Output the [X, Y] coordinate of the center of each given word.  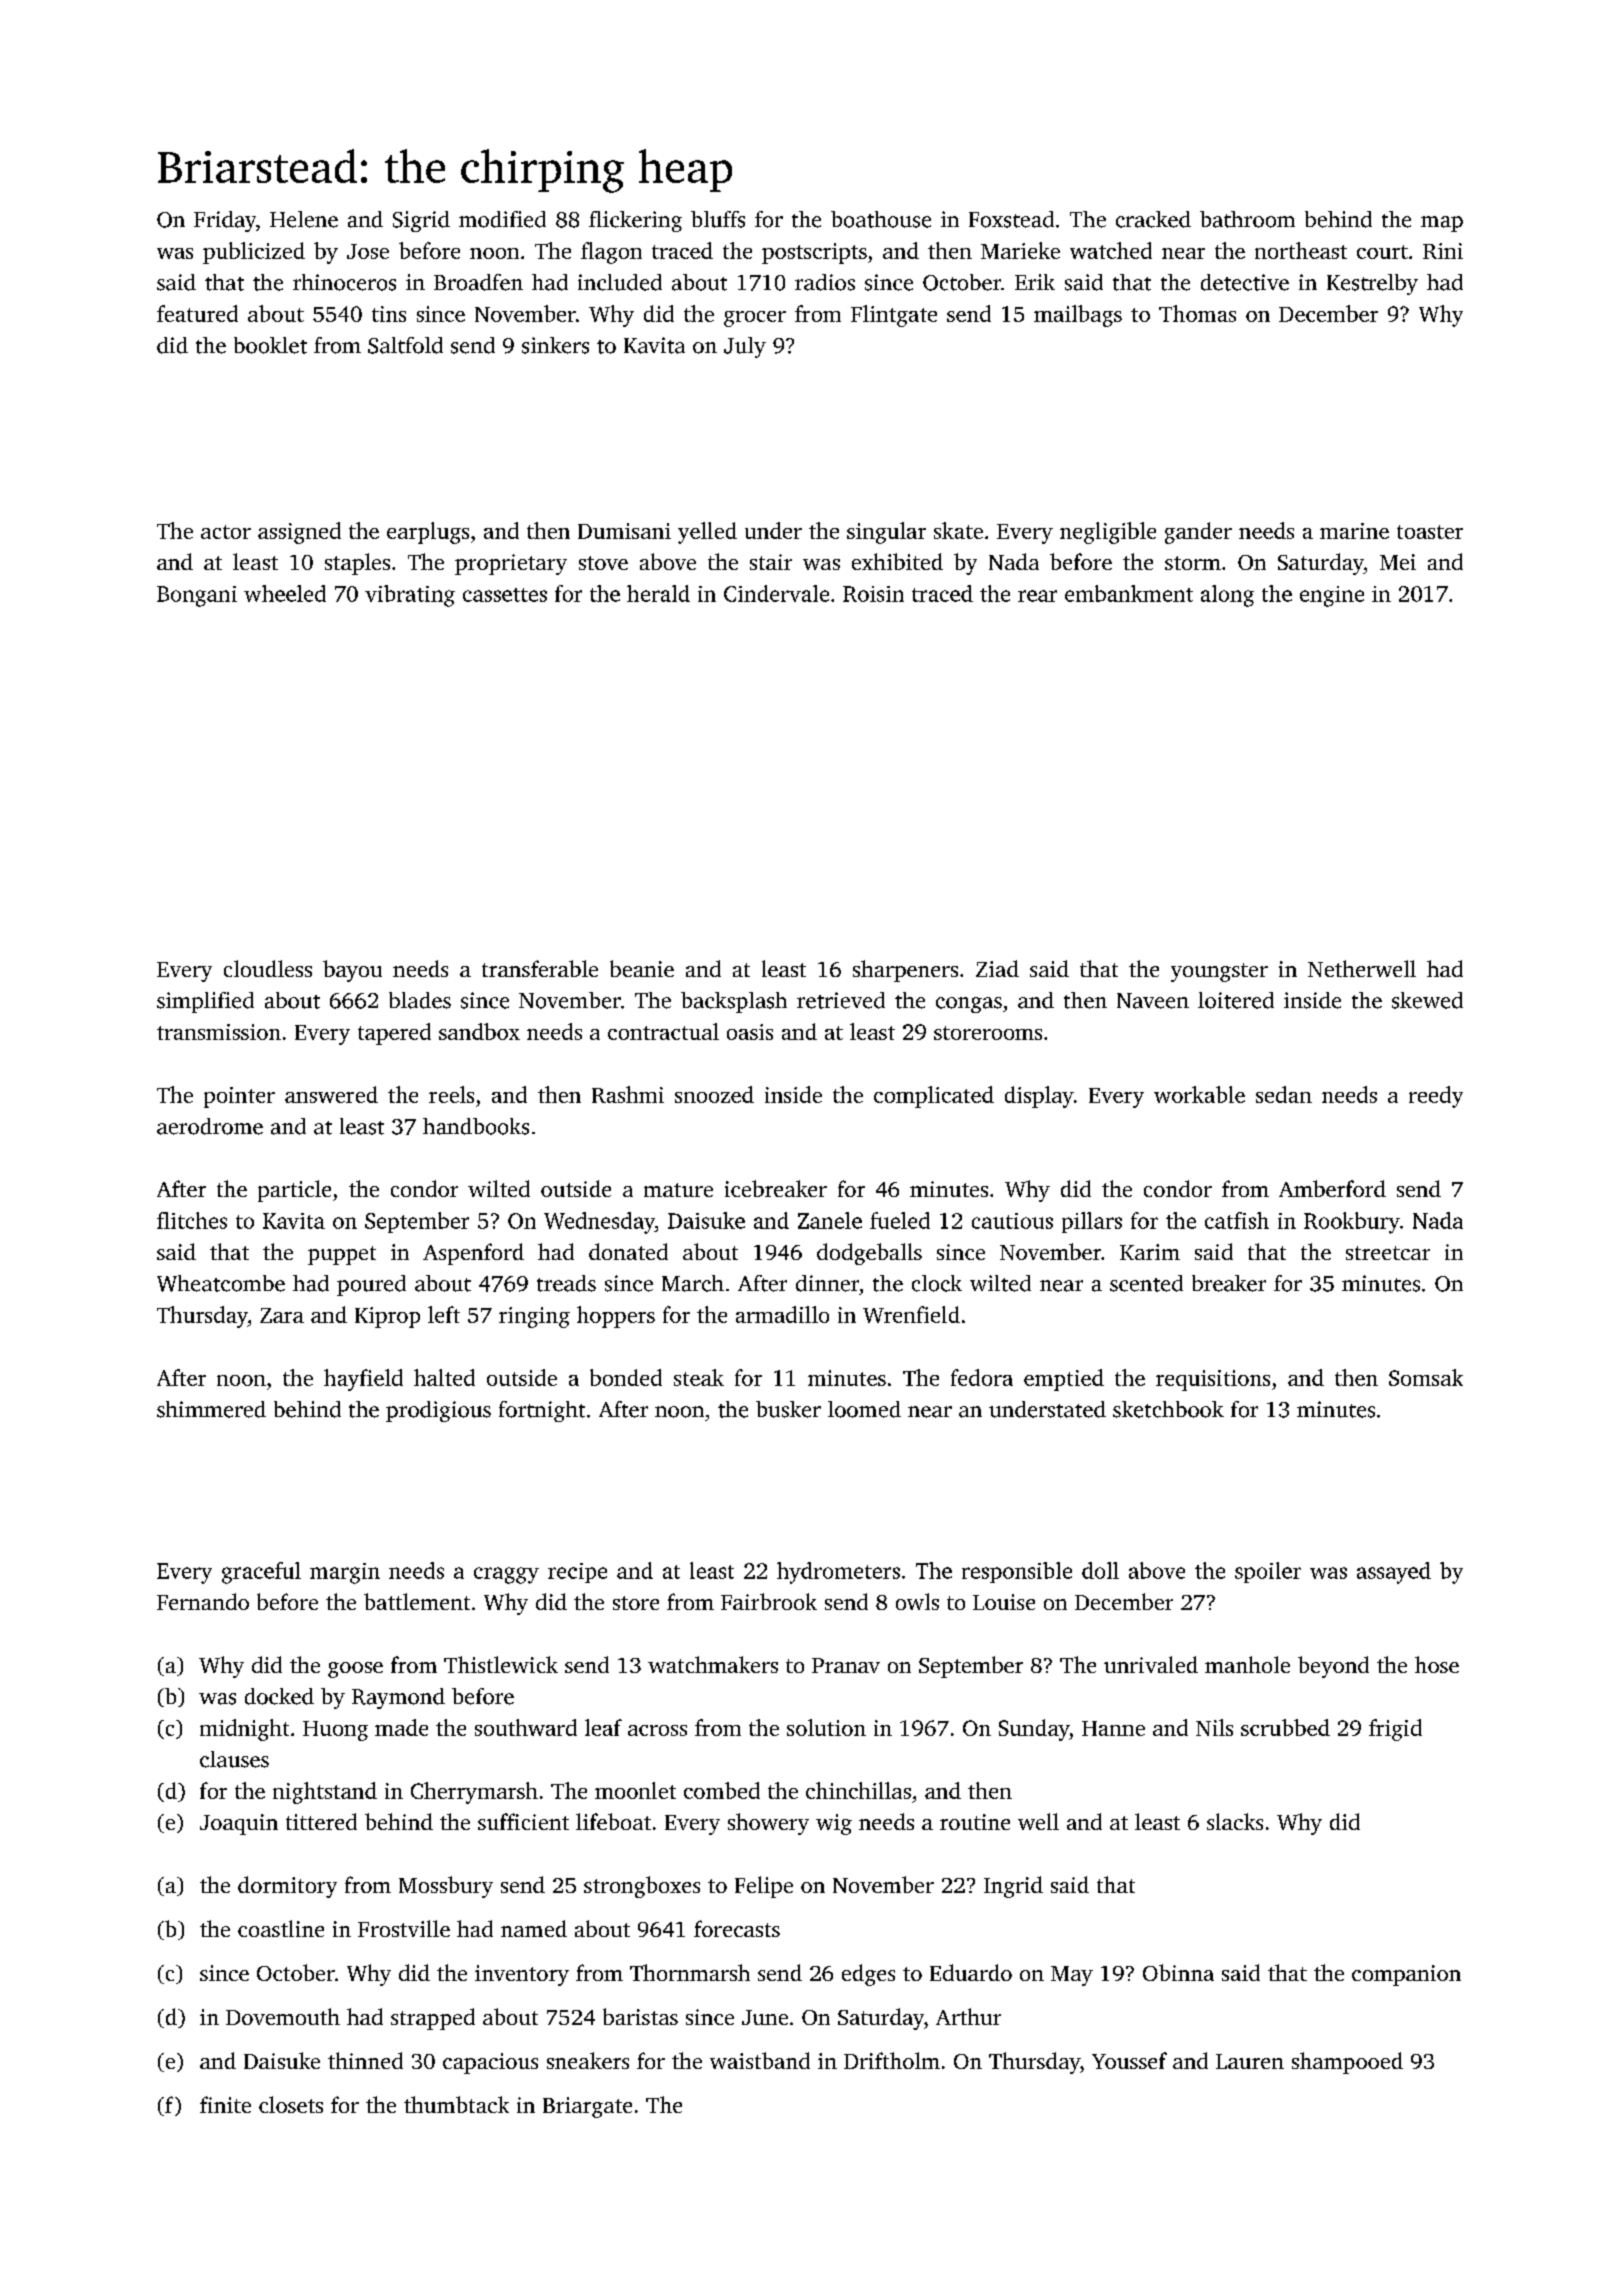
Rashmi [628, 1094]
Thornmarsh [690, 1972]
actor [226, 532]
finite [225, 2104]
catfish [1237, 1220]
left [444, 1314]
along [1227, 596]
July [745, 347]
